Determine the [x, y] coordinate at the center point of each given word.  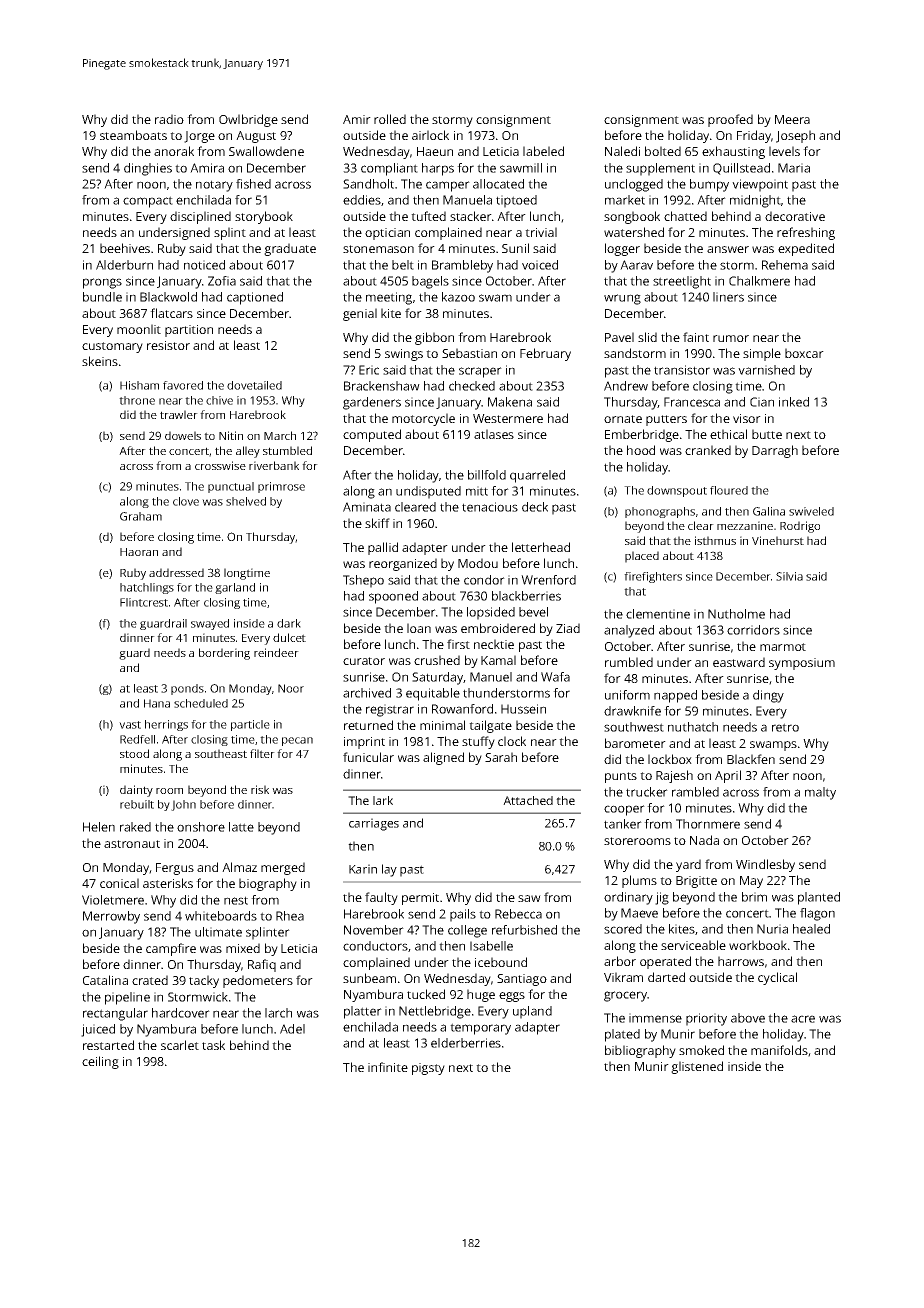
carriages [374, 824]
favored [183, 385]
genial [360, 314]
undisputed [428, 492]
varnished [766, 370]
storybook [264, 217]
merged [283, 868]
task [213, 1045]
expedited [806, 249]
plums [639, 881]
